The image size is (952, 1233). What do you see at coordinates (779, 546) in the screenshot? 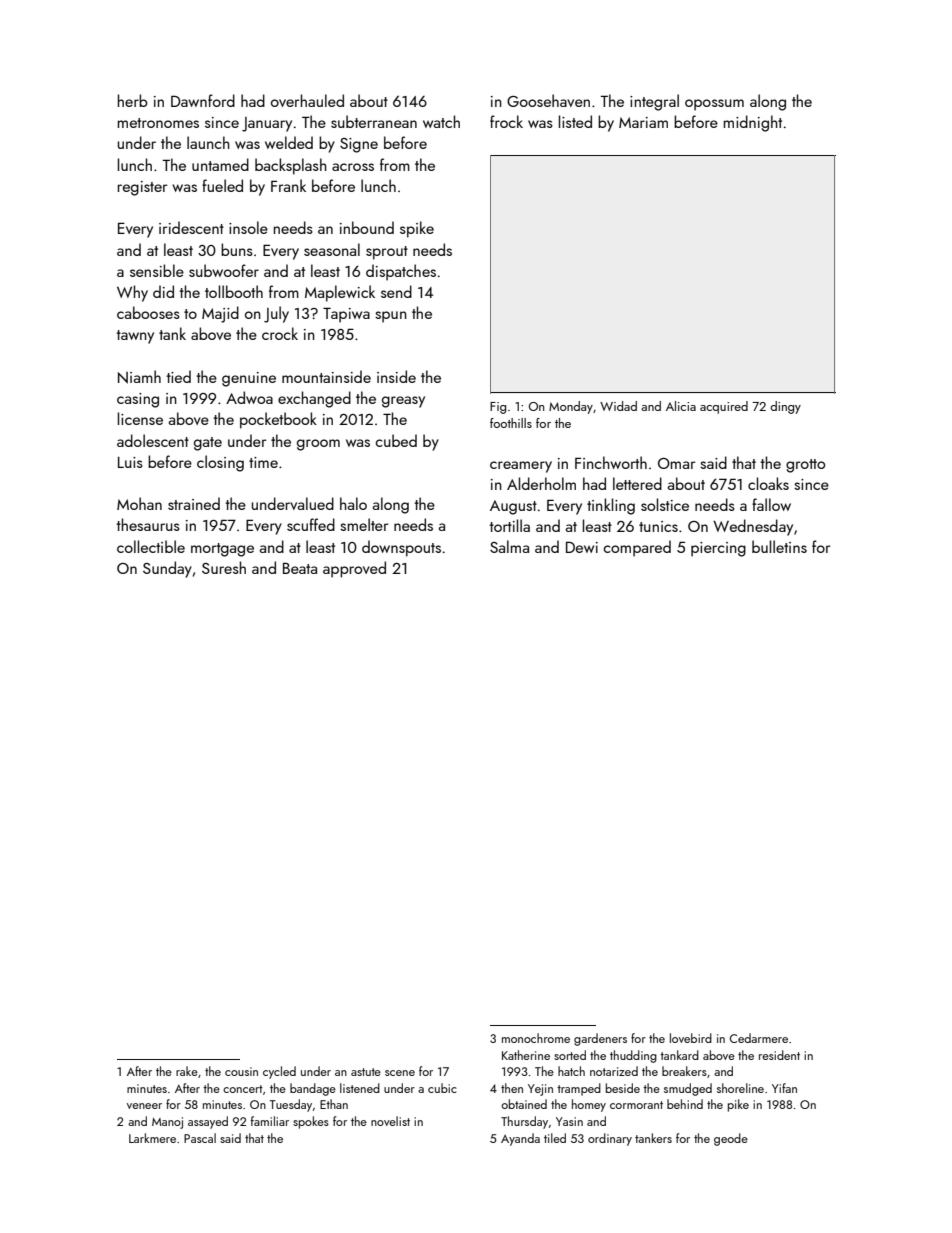
I see `bulletins` at bounding box center [779, 546].
